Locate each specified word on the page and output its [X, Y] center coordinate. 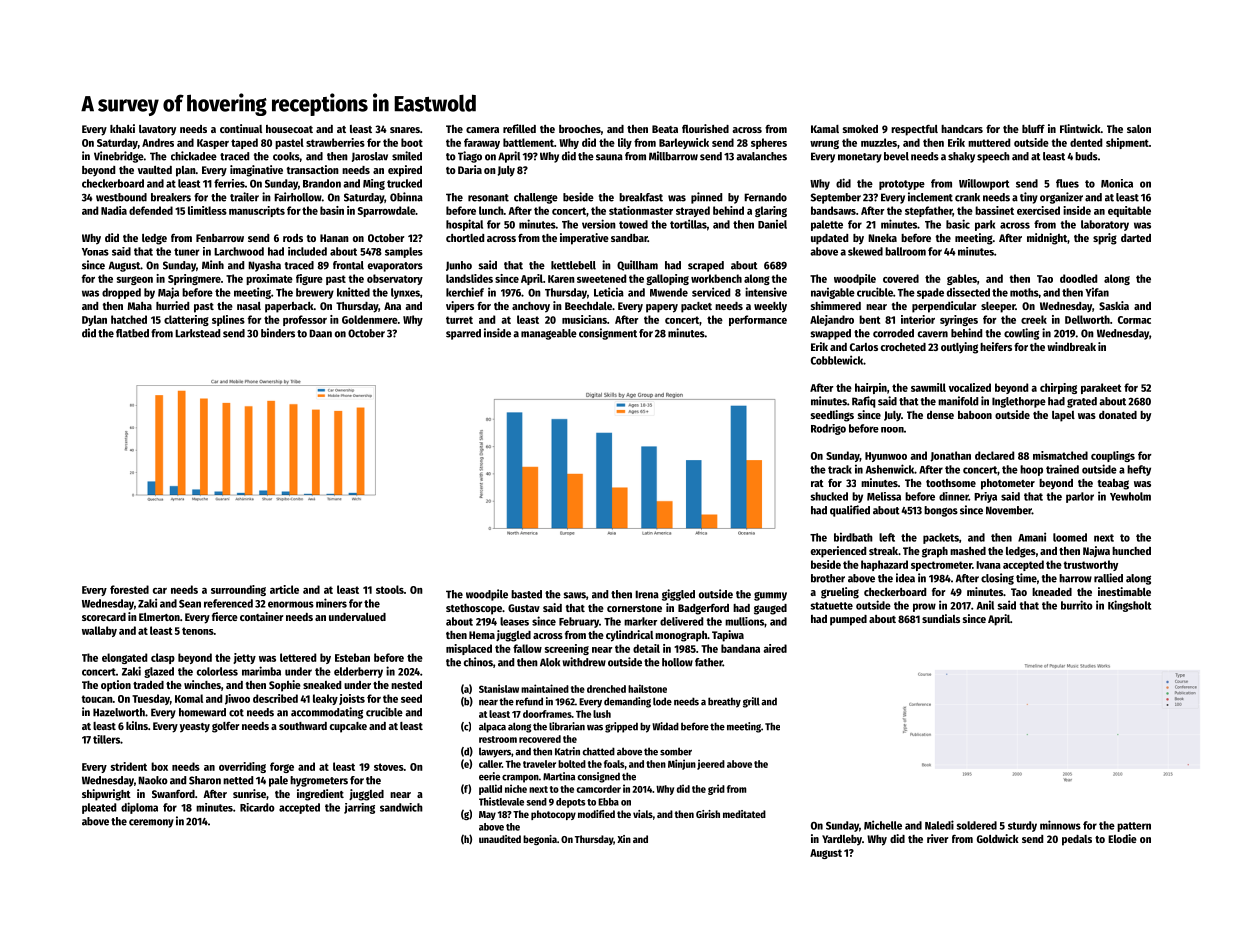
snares [405, 130]
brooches [580, 129]
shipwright [106, 795]
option [116, 686]
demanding [627, 702]
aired [775, 648]
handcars [962, 129]
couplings [1113, 456]
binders [278, 333]
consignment [608, 334]
